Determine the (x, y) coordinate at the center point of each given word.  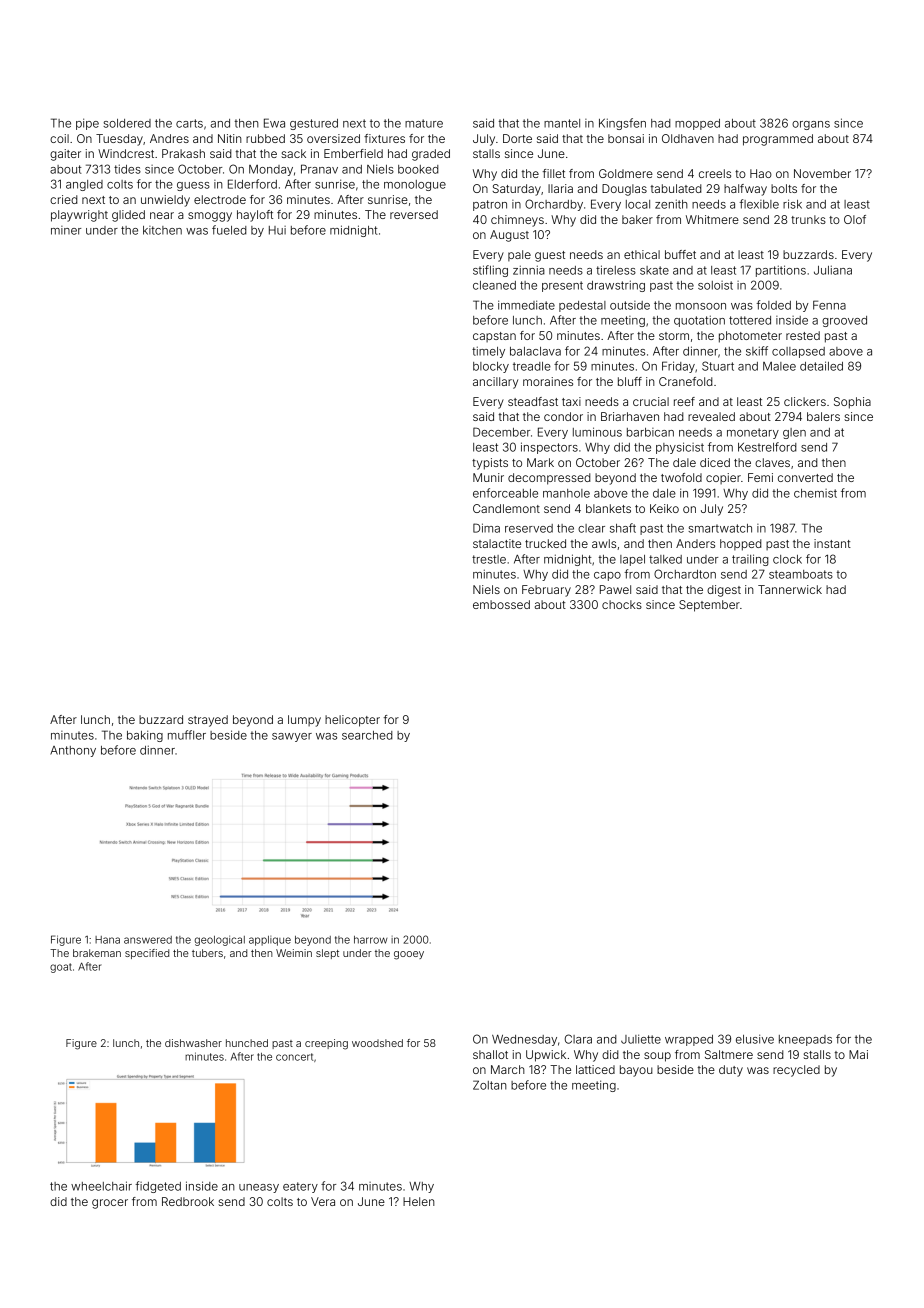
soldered (127, 123)
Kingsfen (622, 124)
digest (724, 591)
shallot (490, 1054)
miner (66, 230)
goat (61, 968)
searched (367, 735)
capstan (494, 337)
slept (327, 954)
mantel (562, 123)
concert (294, 1057)
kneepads (805, 1040)
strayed (208, 721)
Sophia (852, 403)
